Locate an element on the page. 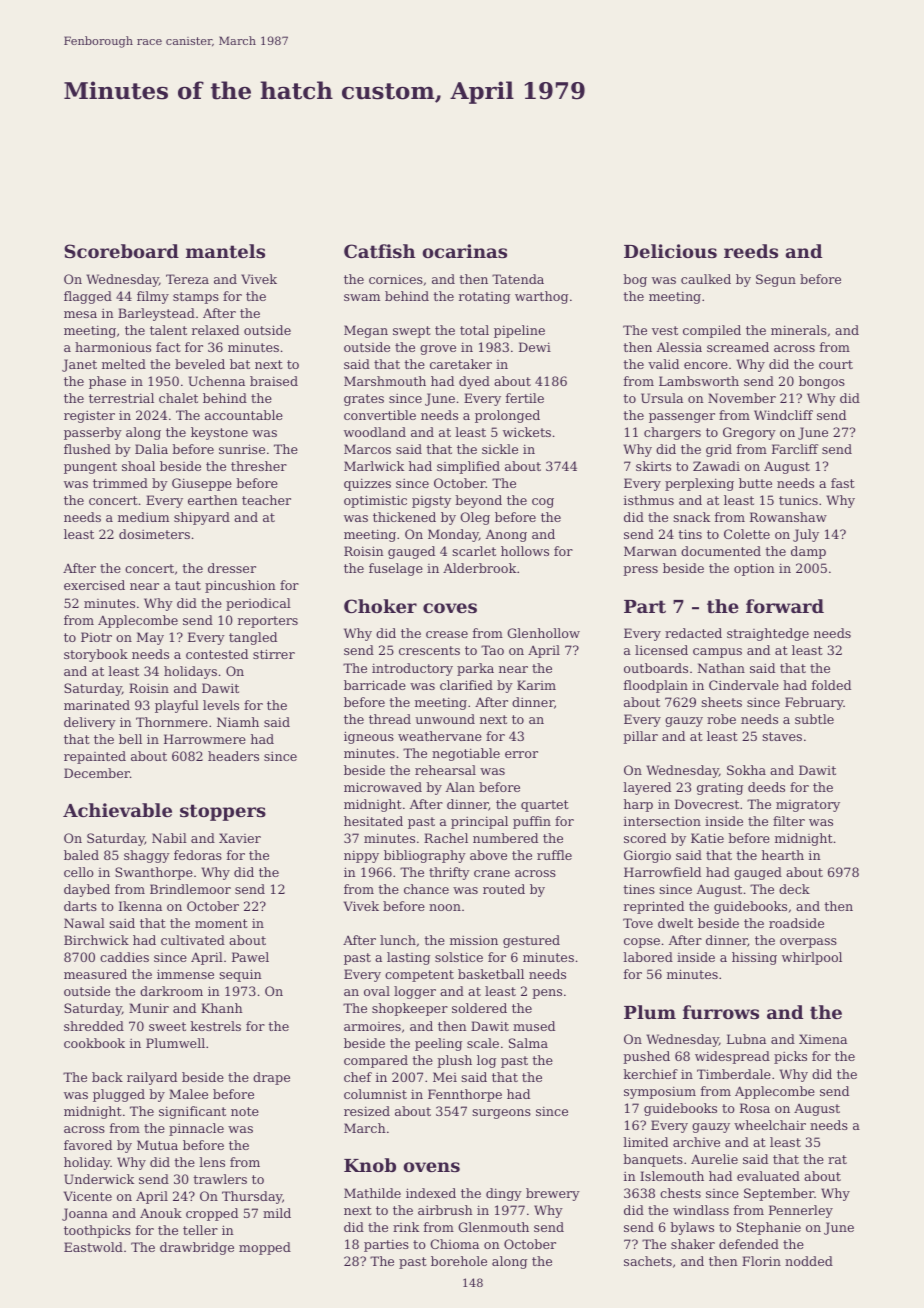  hollows is located at coordinates (525, 551).
